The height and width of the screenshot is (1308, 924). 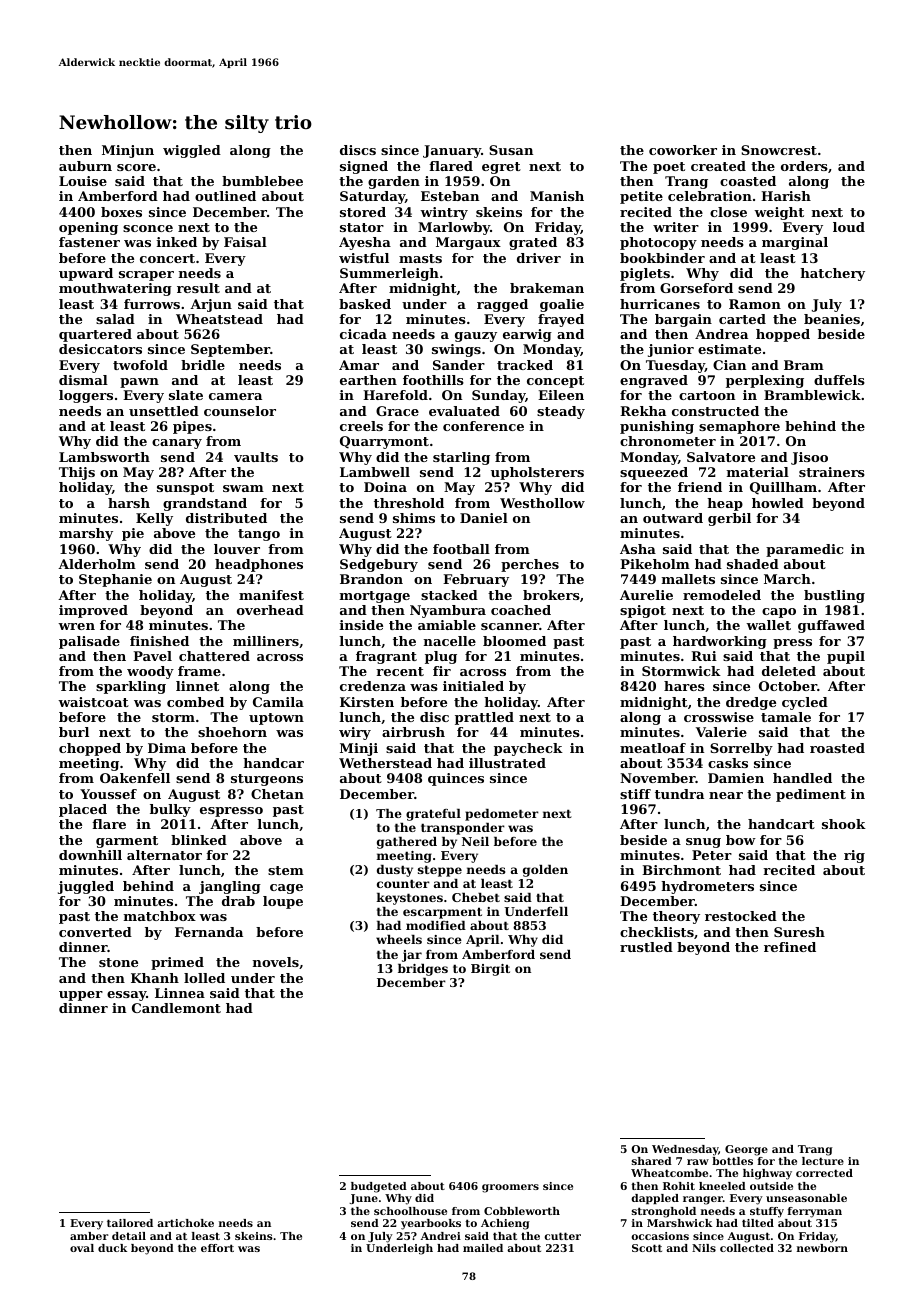 I want to click on wiggled, so click(x=192, y=151).
